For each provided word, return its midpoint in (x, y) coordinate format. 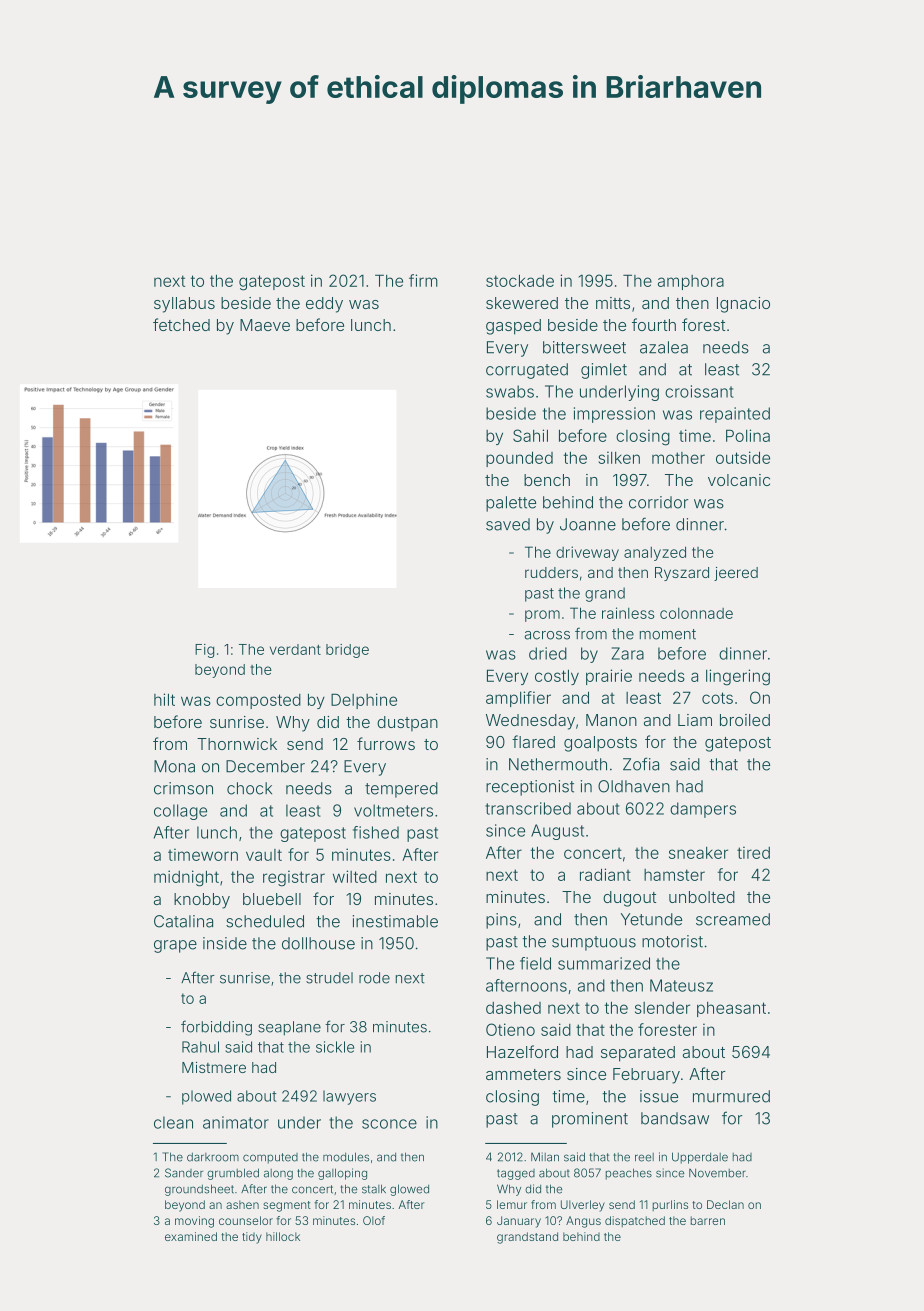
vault (264, 855)
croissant (699, 391)
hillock (283, 1236)
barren (707, 1220)
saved (508, 524)
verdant (295, 649)
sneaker (698, 853)
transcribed (528, 808)
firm (423, 280)
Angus (583, 1222)
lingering (738, 677)
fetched (181, 324)
